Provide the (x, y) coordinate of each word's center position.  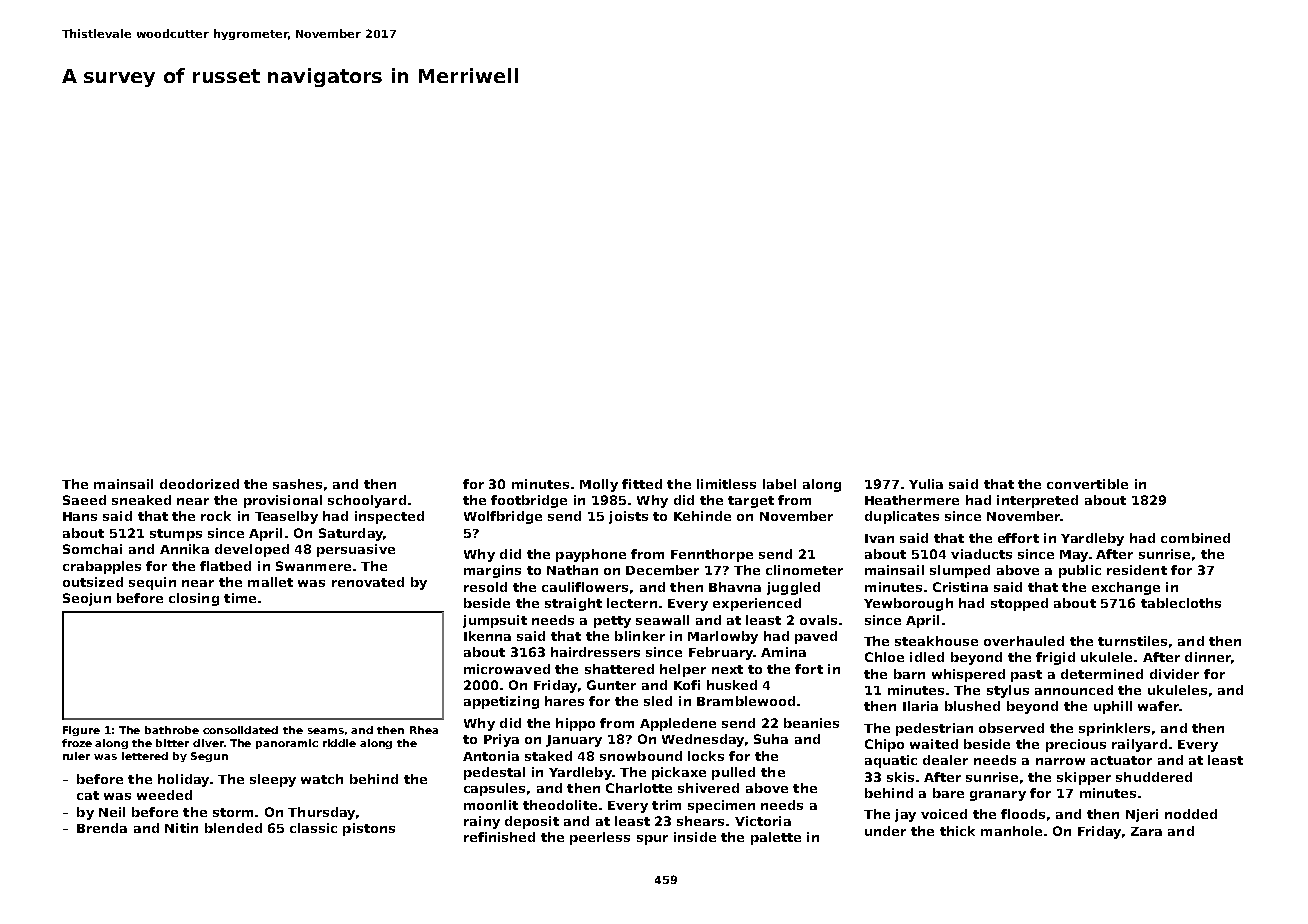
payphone (591, 555)
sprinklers (1114, 729)
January (574, 741)
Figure (81, 731)
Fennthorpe (712, 555)
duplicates (902, 517)
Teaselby (286, 517)
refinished (499, 837)
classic (313, 828)
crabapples (102, 567)
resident (1137, 570)
